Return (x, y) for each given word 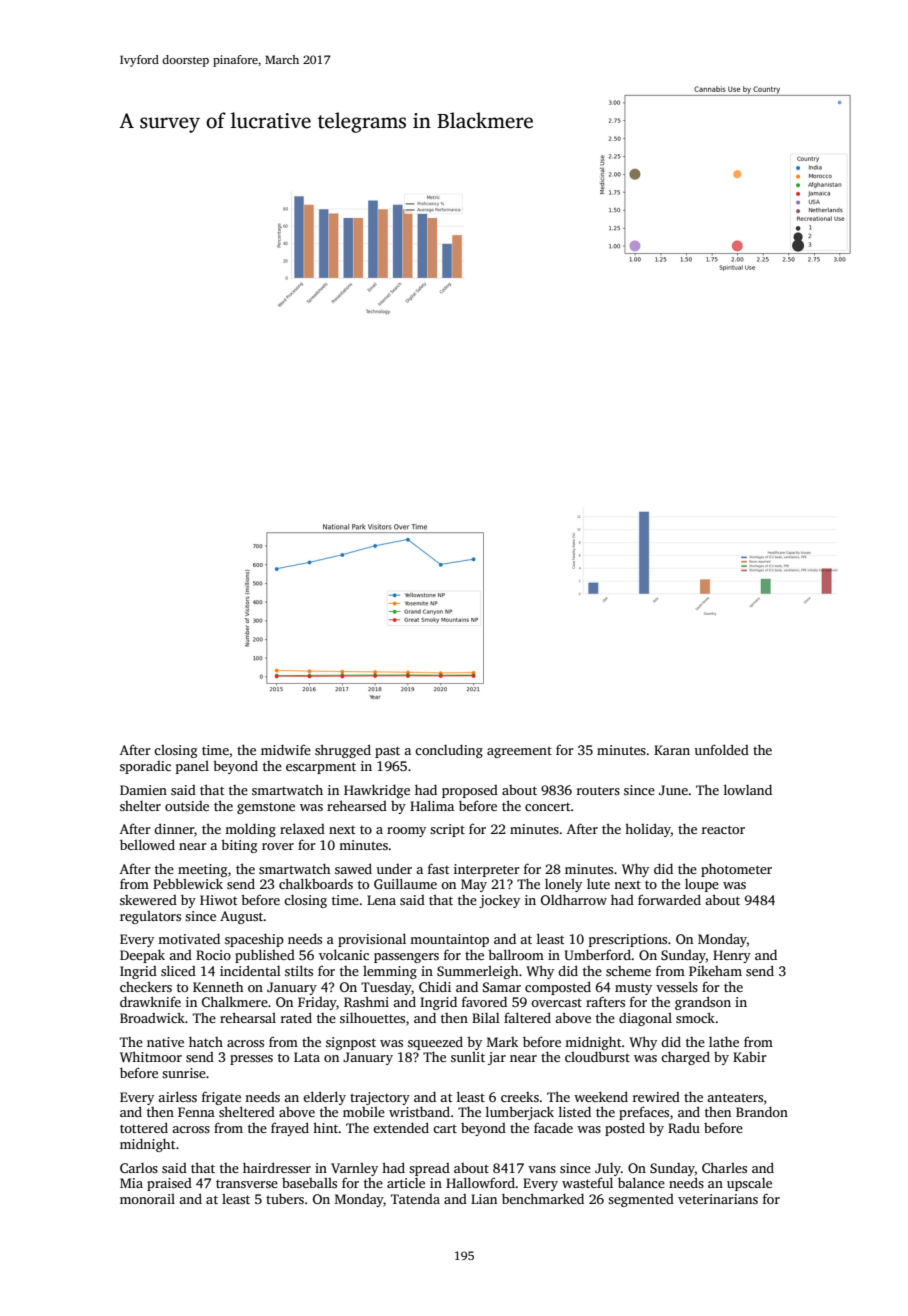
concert (548, 807)
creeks (520, 1097)
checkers (146, 986)
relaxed (302, 828)
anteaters (735, 1097)
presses (251, 1060)
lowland (748, 789)
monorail (147, 1199)
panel (192, 767)
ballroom (516, 954)
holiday (648, 830)
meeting (202, 870)
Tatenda (415, 1199)
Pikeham (715, 971)
